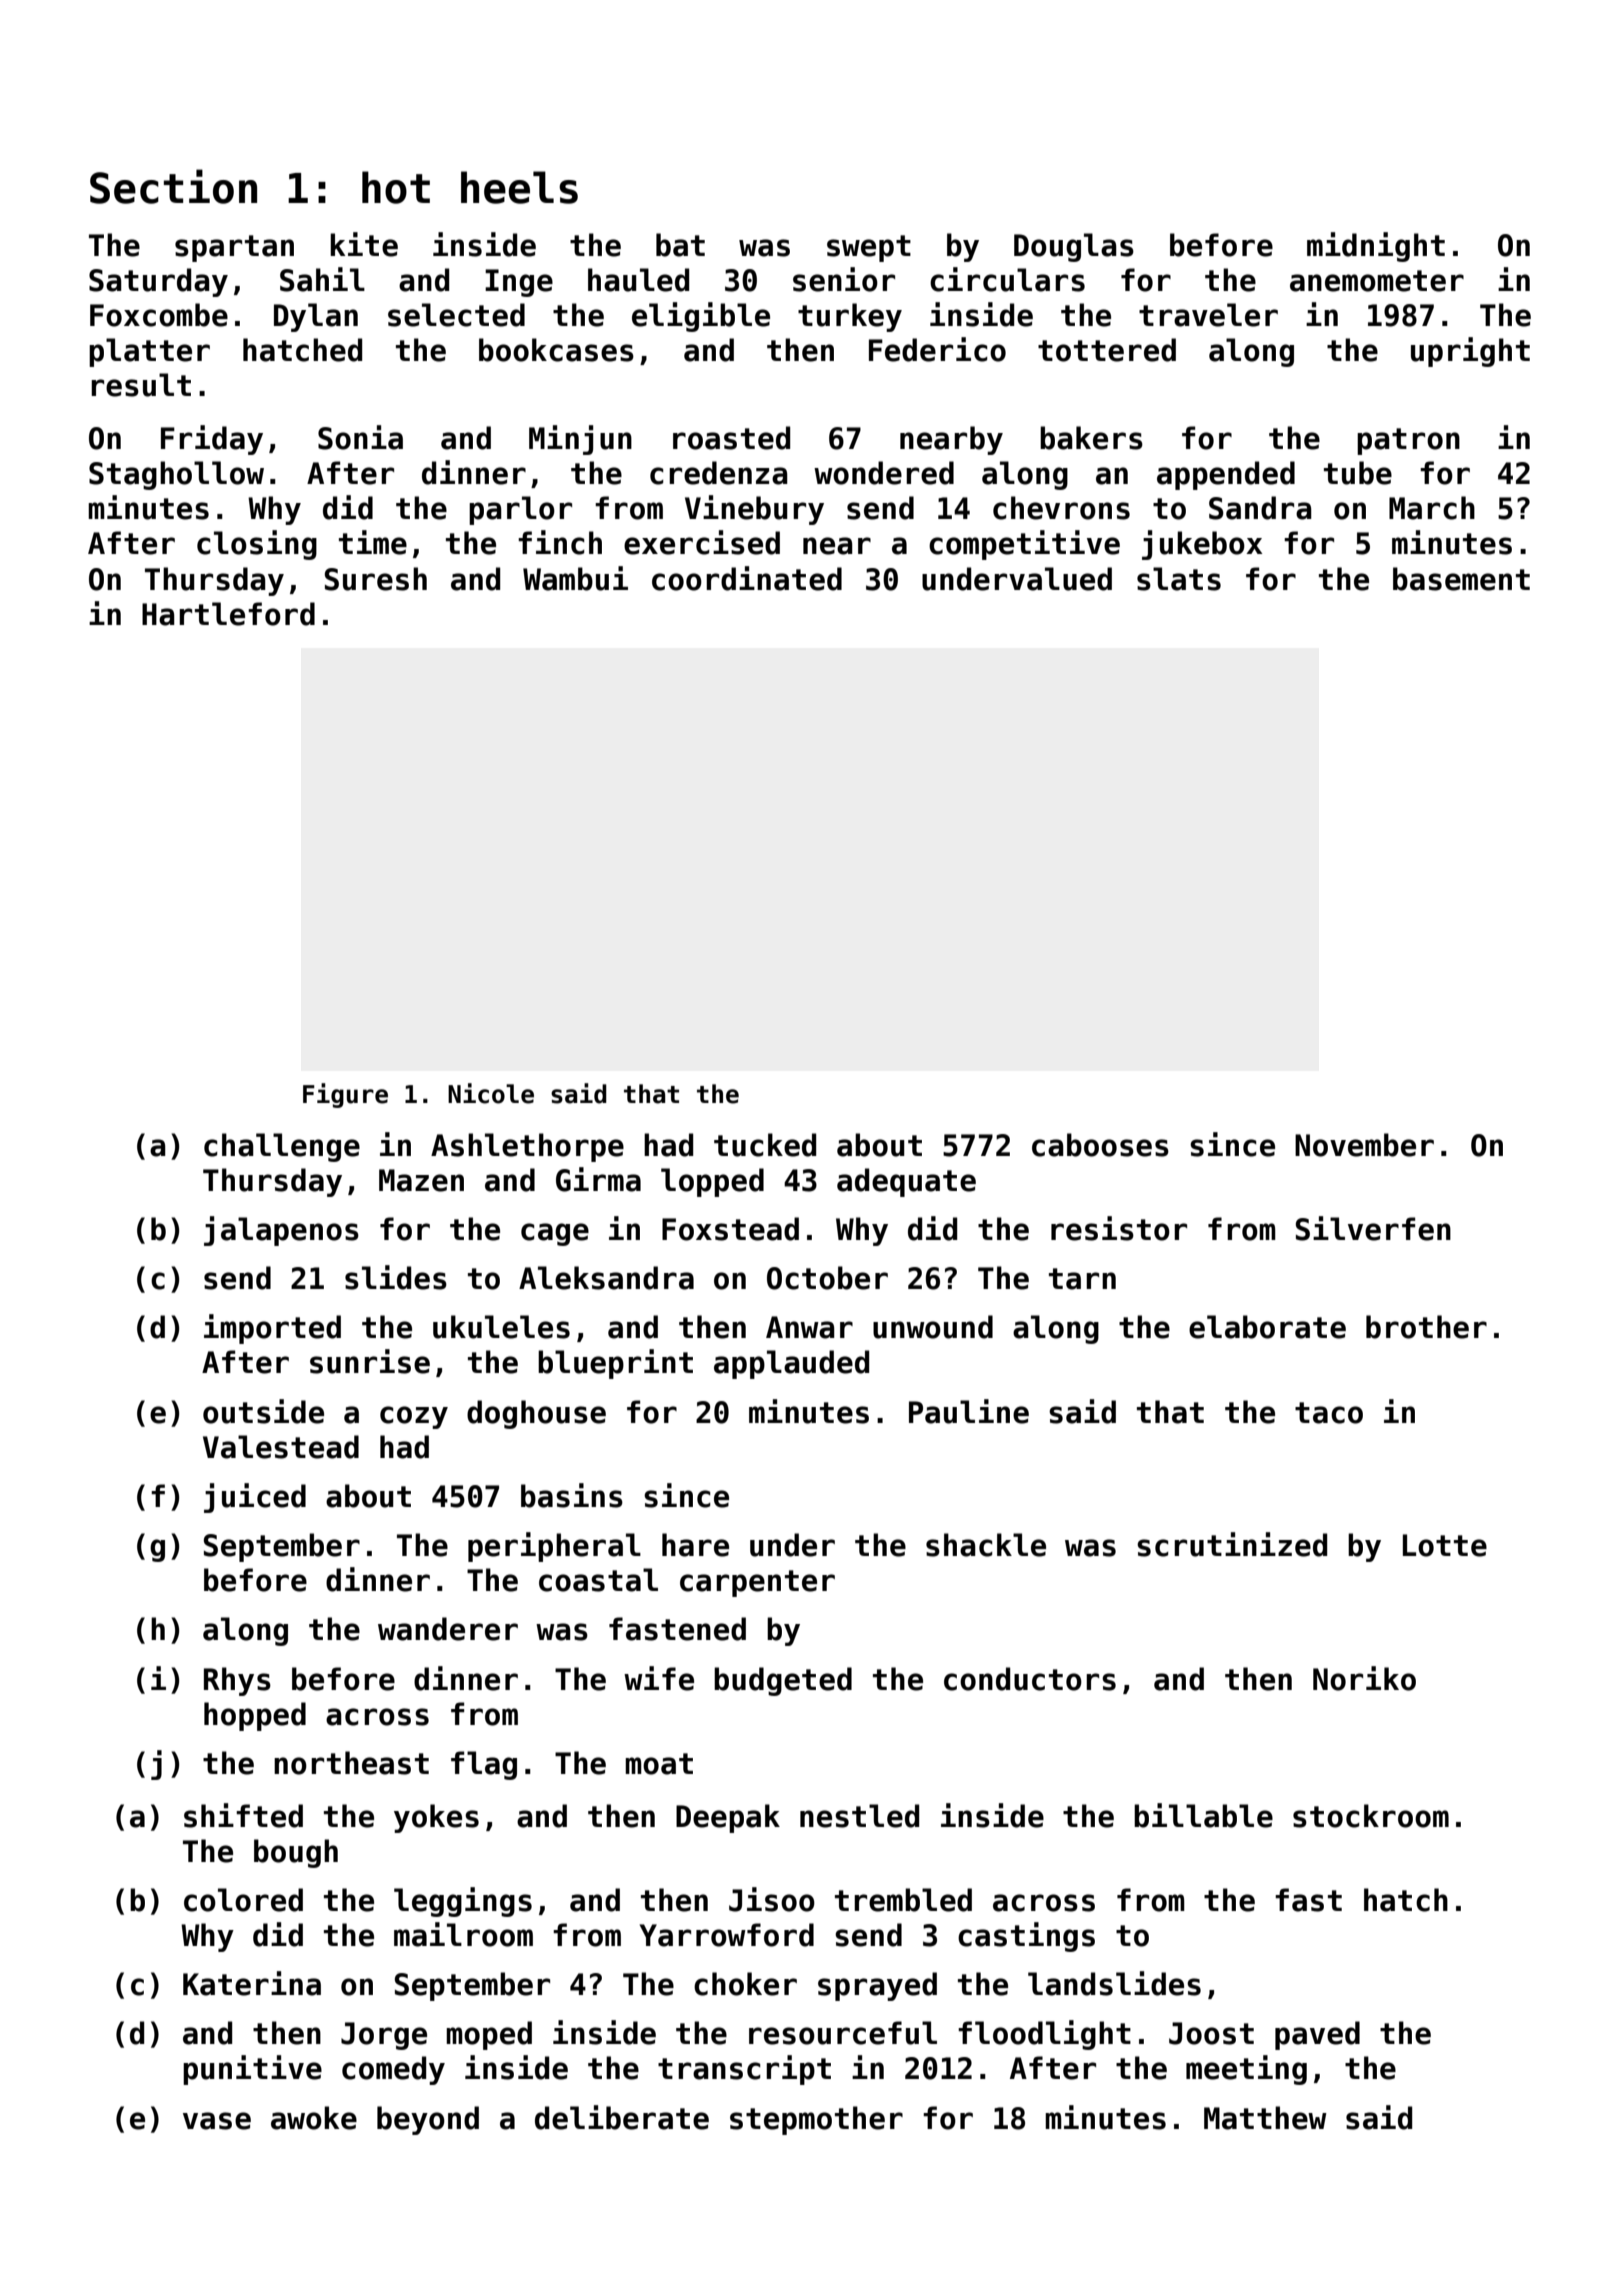  Describe the element at coordinates (1179, 579) in the screenshot. I see `slats` at that location.
